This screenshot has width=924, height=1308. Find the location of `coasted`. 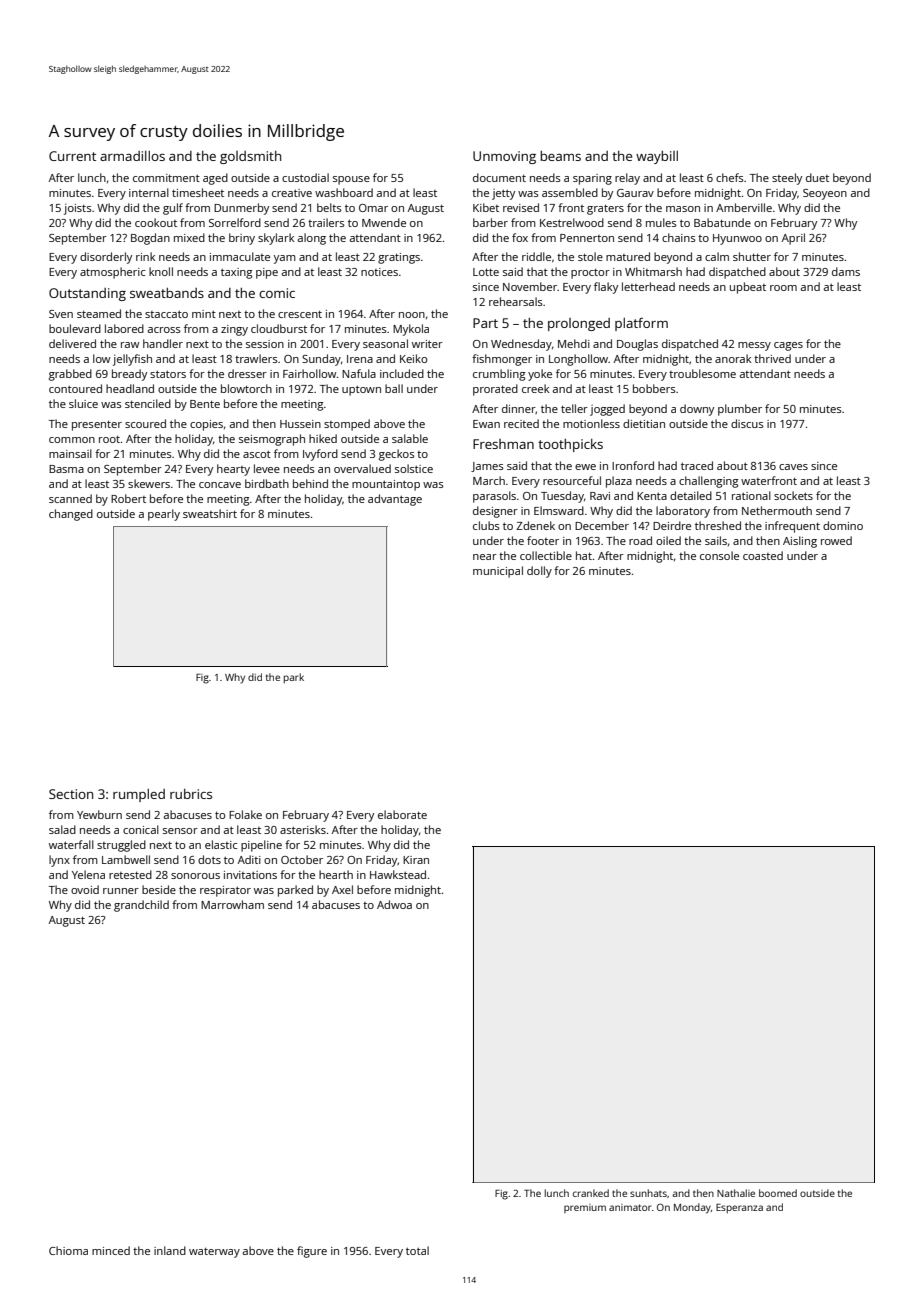

coasted is located at coordinates (763, 555).
